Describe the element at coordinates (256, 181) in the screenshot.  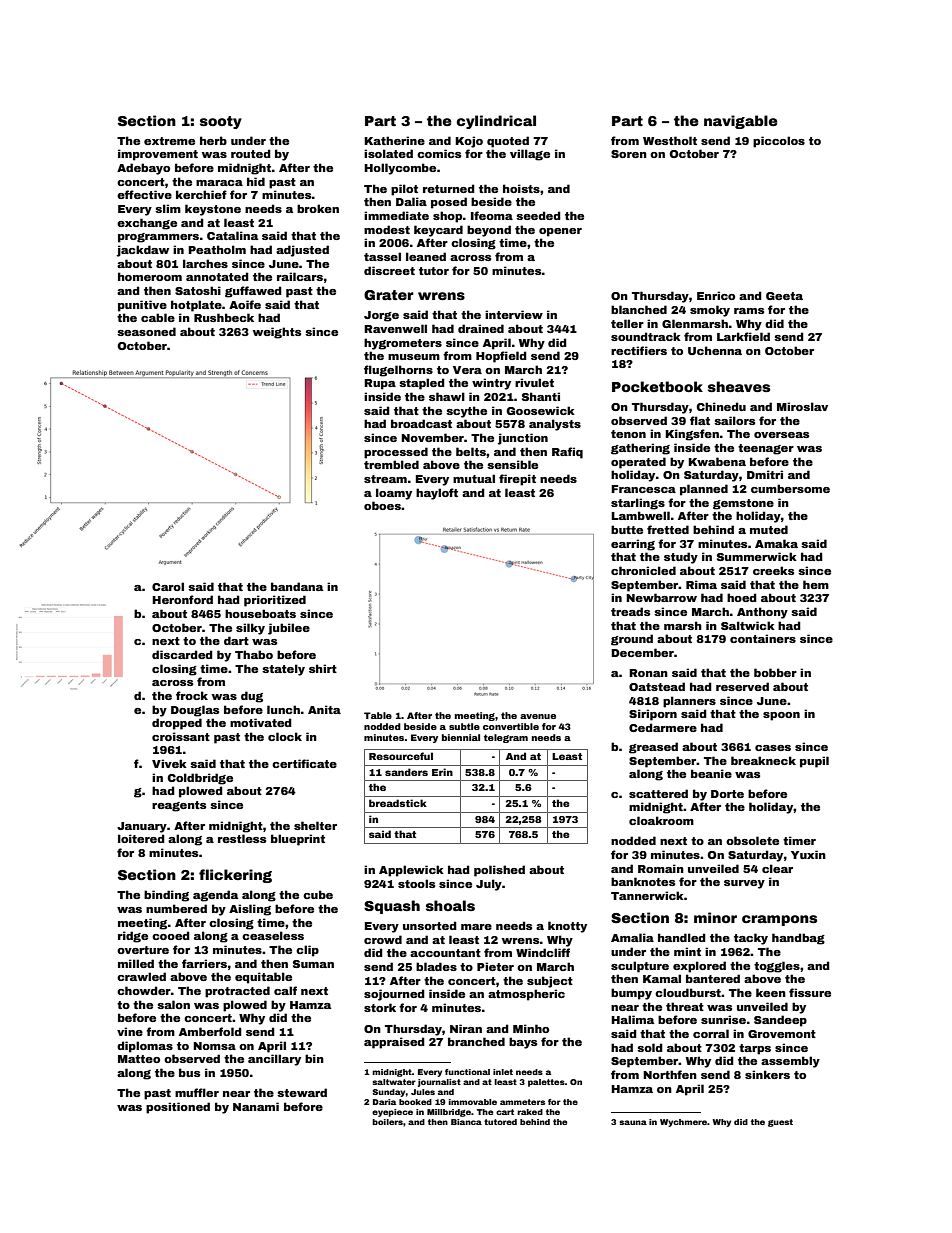
I see `hid` at that location.
